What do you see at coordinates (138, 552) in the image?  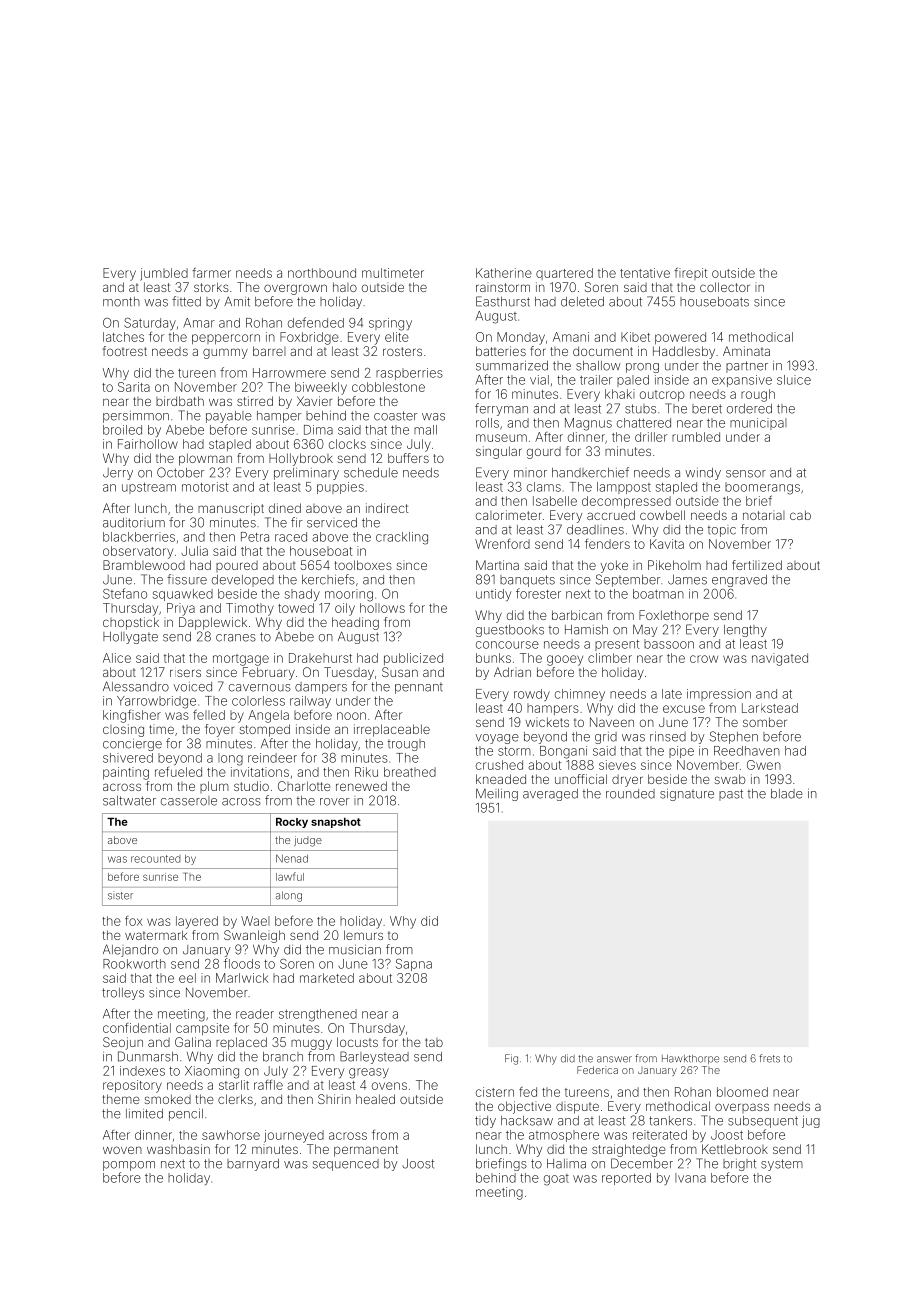 I see `observatory` at bounding box center [138, 552].
